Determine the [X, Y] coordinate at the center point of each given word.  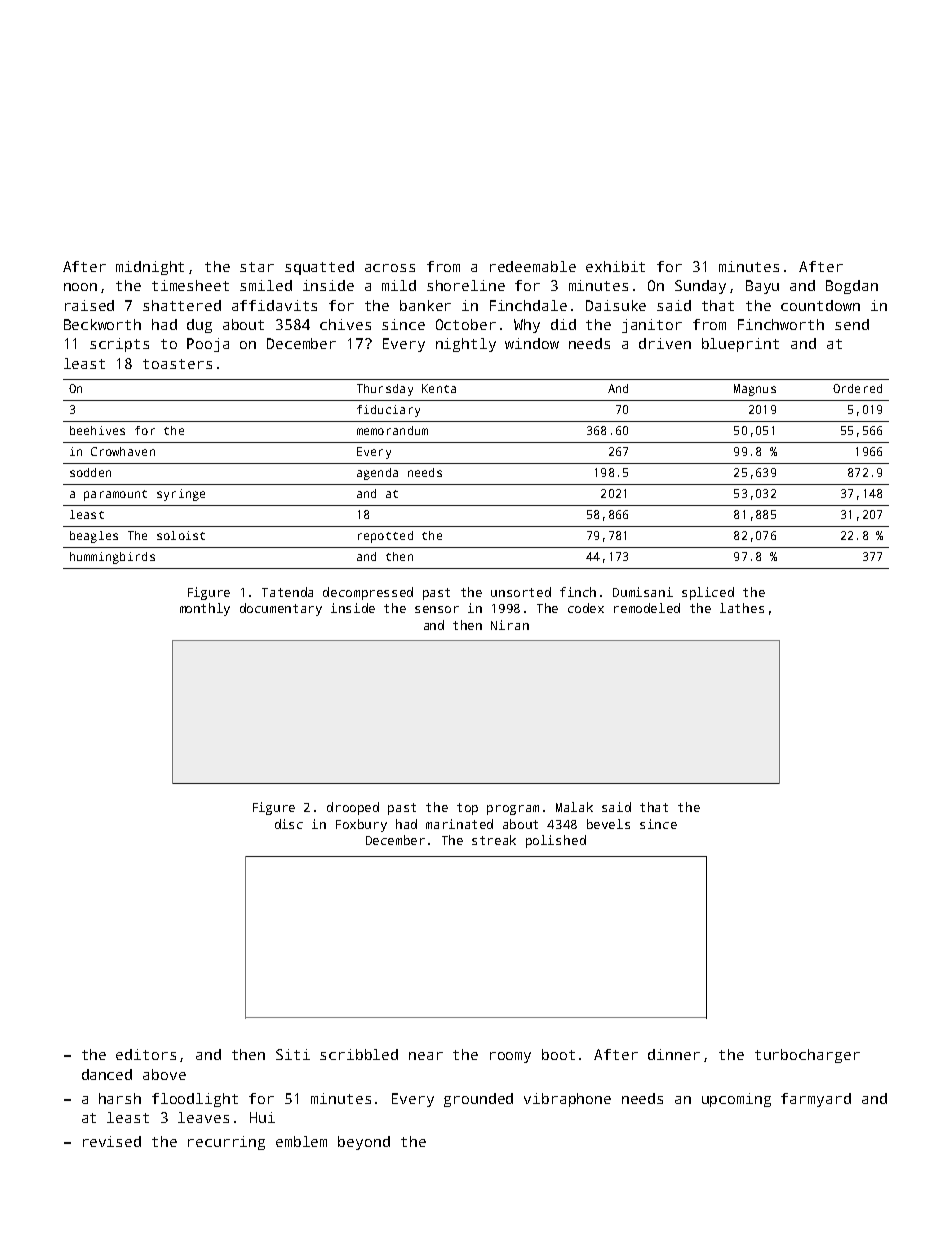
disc [289, 824]
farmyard [816, 1100]
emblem [301, 1141]
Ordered [857, 388]
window [532, 343]
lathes [742, 608]
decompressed [368, 593]
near [426, 1056]
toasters [177, 364]
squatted [319, 268]
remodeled [647, 608]
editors [146, 1054]
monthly [205, 609]
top [467, 809]
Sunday [700, 287]
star [257, 267]
